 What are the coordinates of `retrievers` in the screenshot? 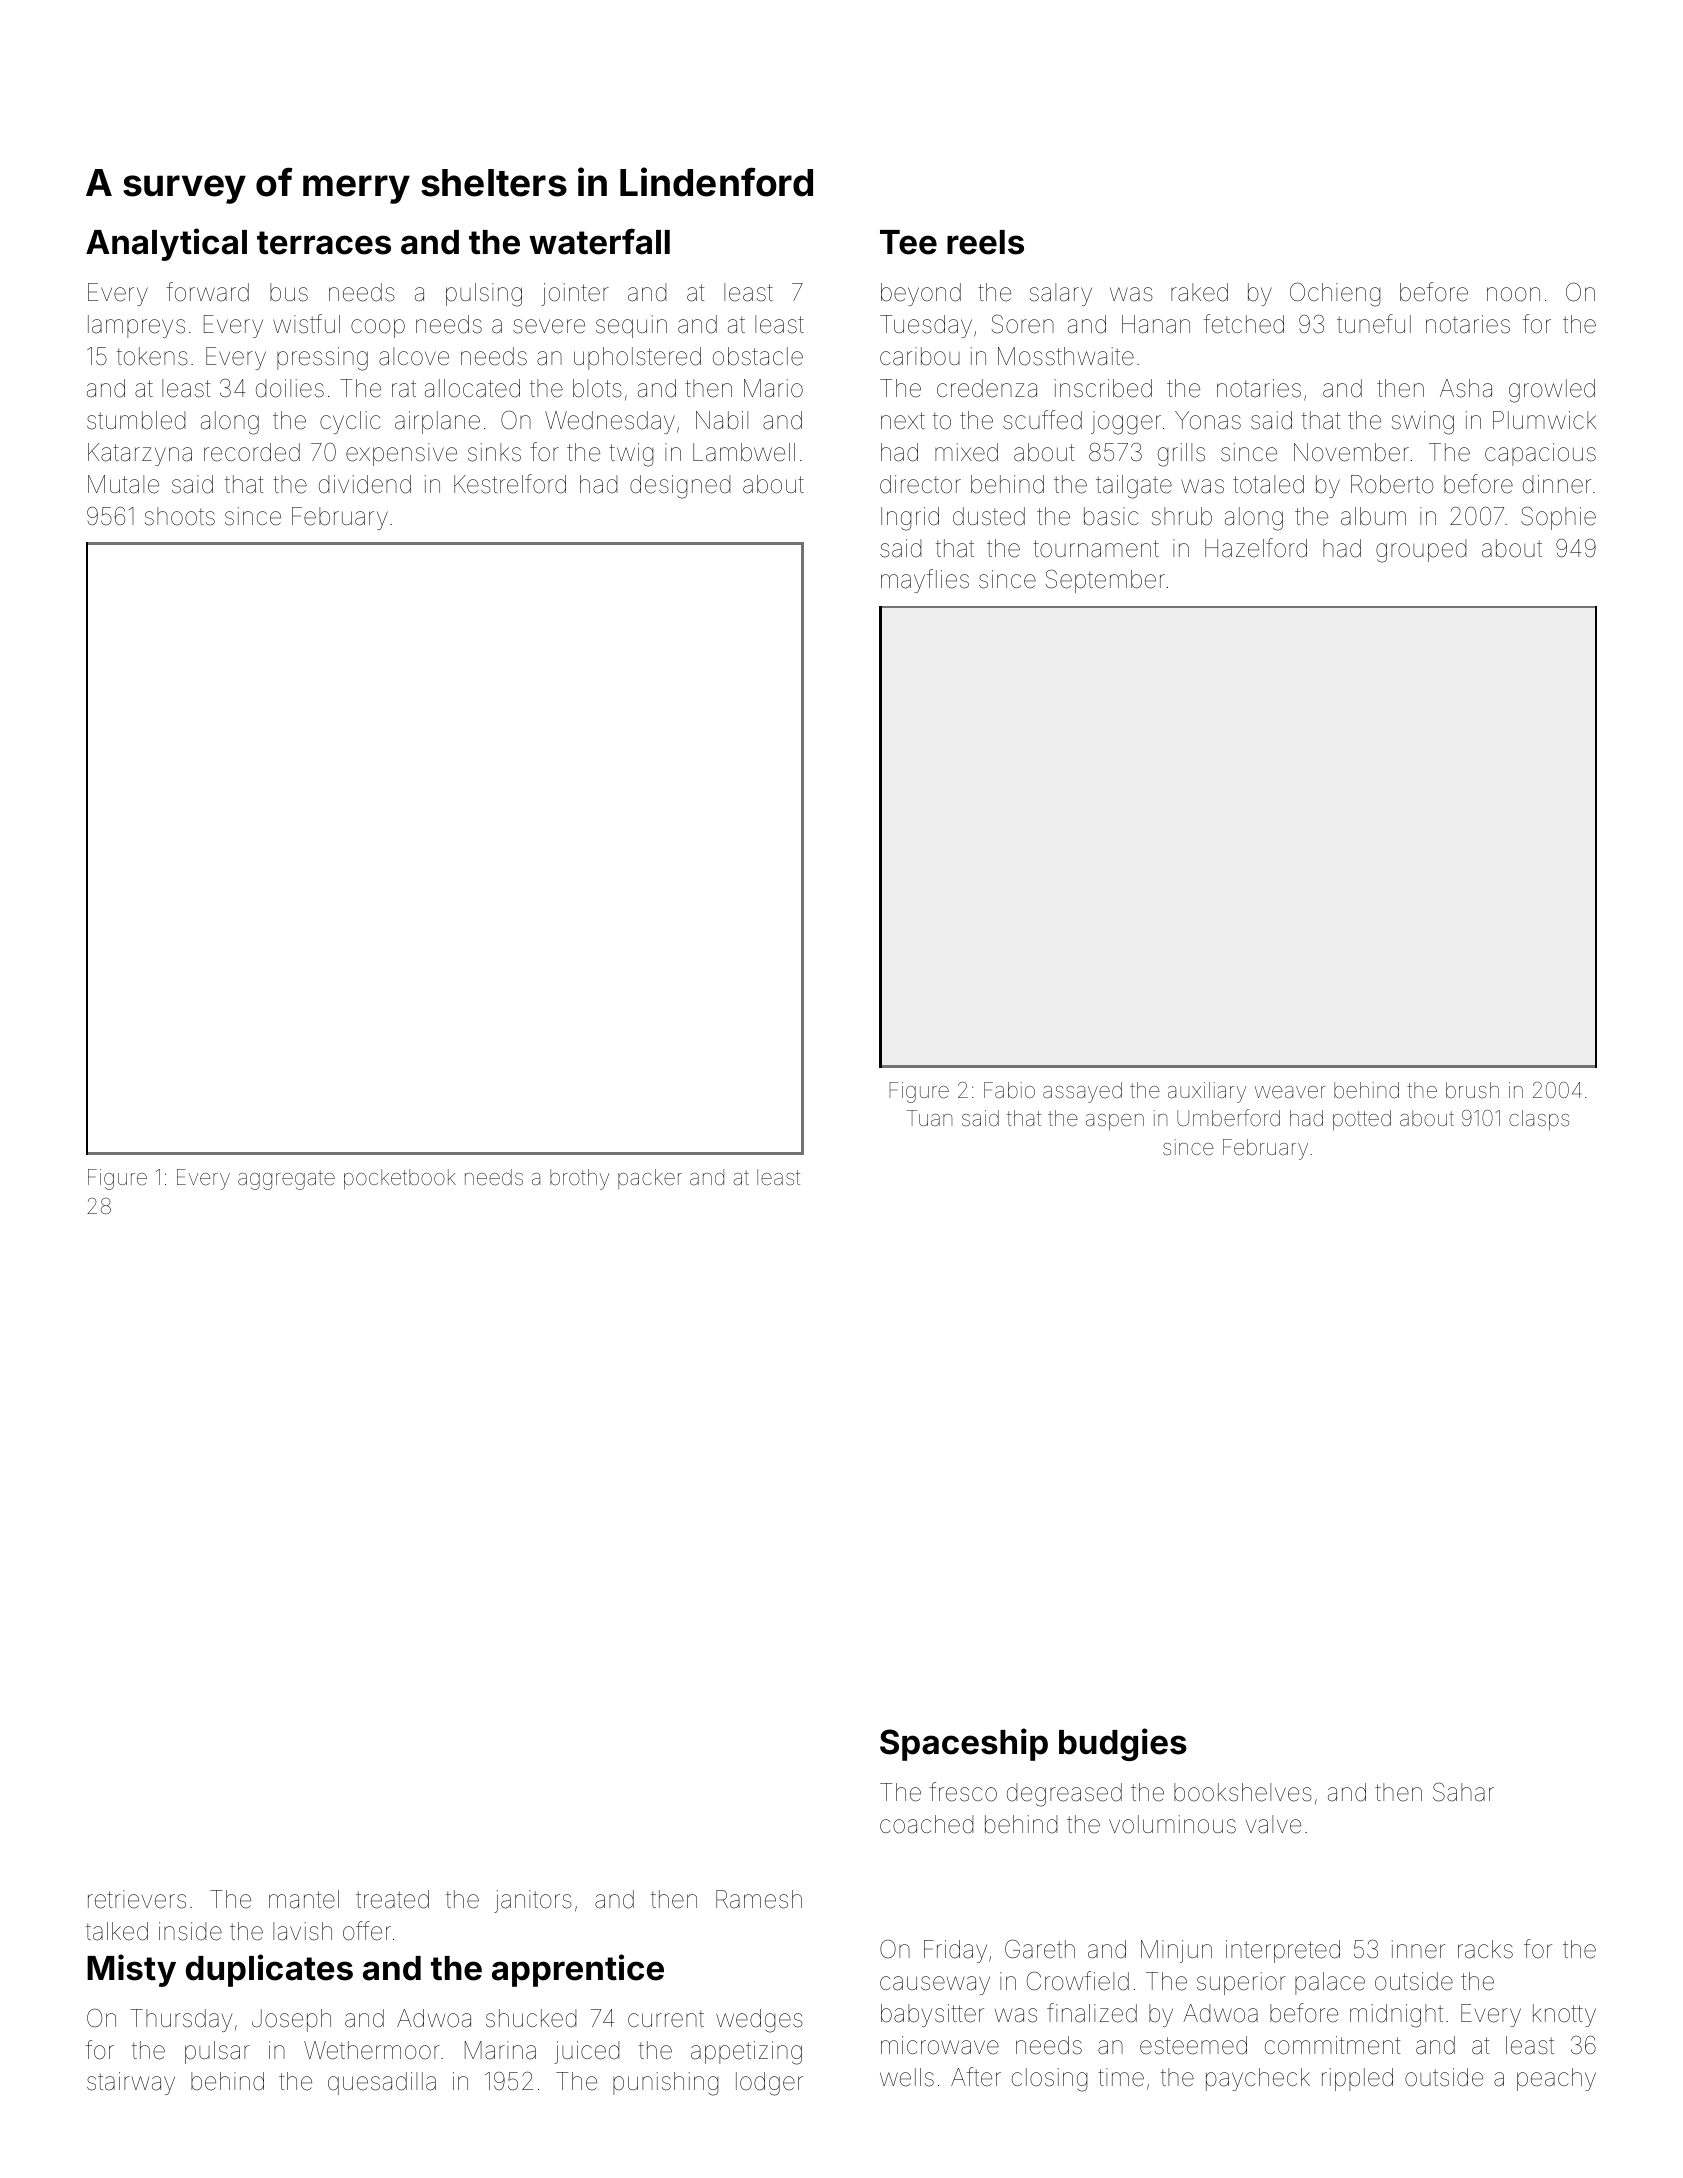 It's located at (137, 1899).
